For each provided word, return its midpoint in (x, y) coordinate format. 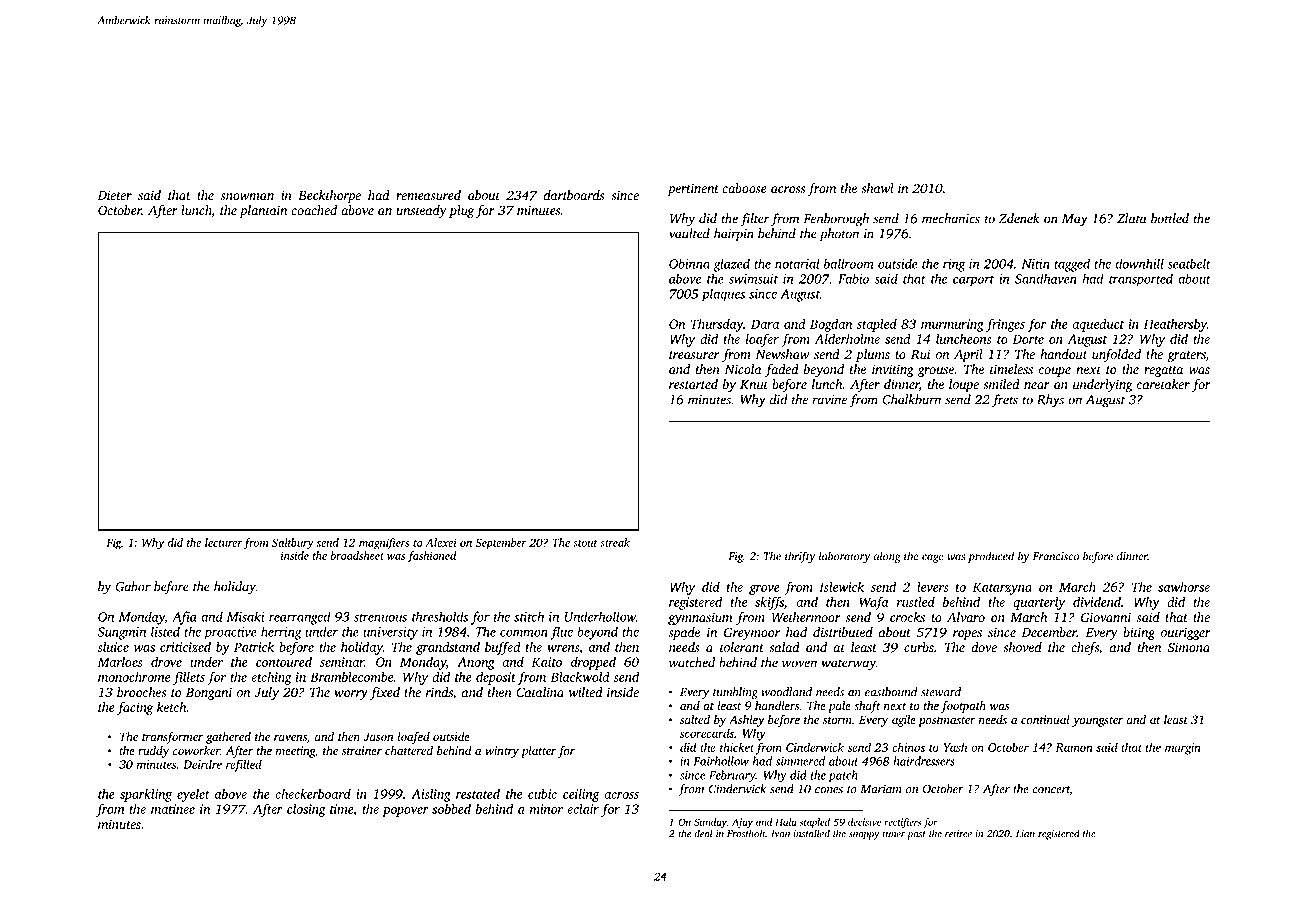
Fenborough (836, 220)
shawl (877, 188)
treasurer (694, 355)
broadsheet (357, 555)
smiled (1001, 384)
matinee (173, 809)
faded (782, 370)
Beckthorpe (329, 196)
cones (829, 790)
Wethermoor (806, 617)
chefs (1085, 648)
